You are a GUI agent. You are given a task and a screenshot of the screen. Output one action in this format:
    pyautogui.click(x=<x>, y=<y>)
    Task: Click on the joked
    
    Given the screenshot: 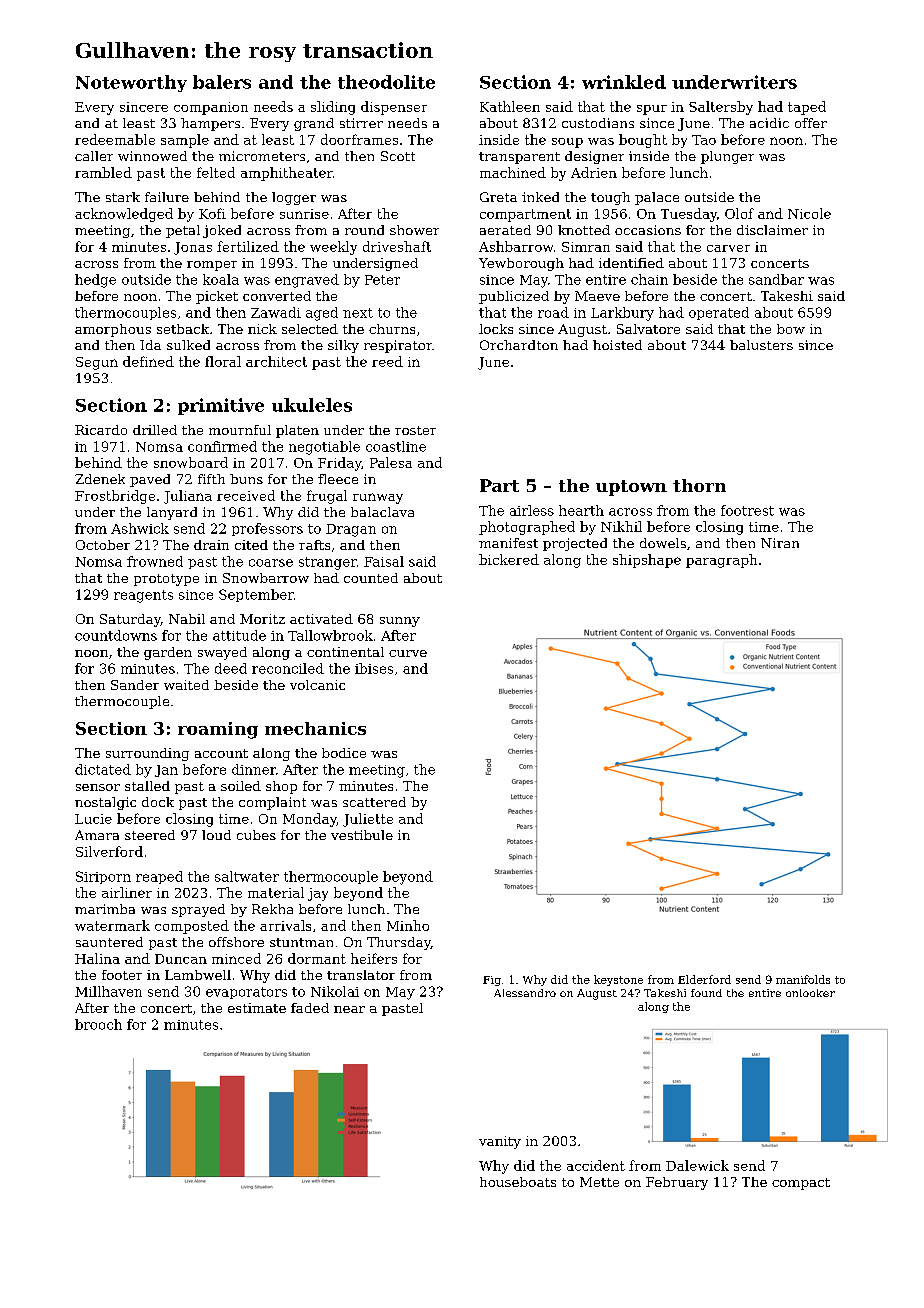 What is the action you would take?
    pyautogui.click(x=222, y=231)
